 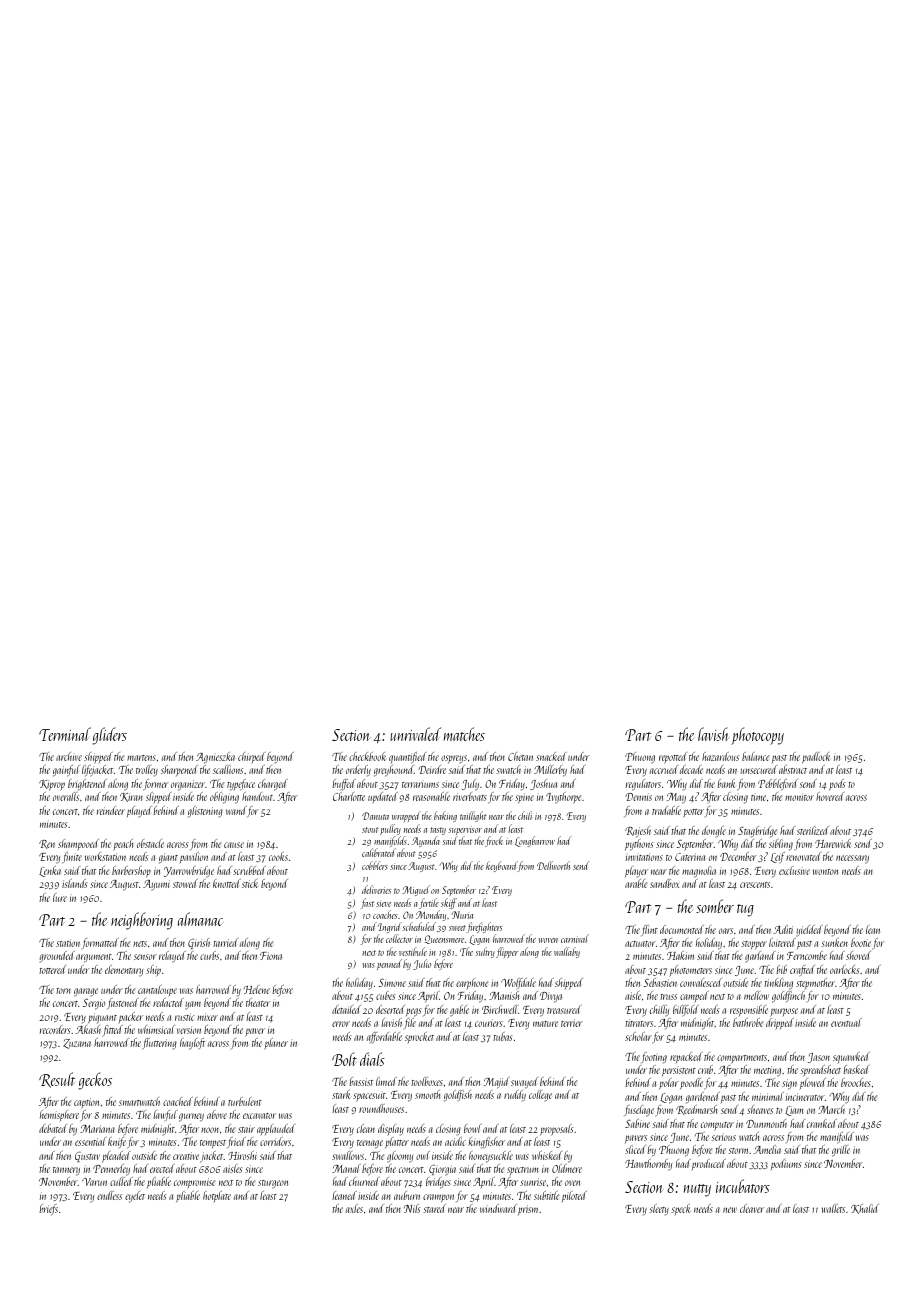 I want to click on unrivaled, so click(x=415, y=734).
